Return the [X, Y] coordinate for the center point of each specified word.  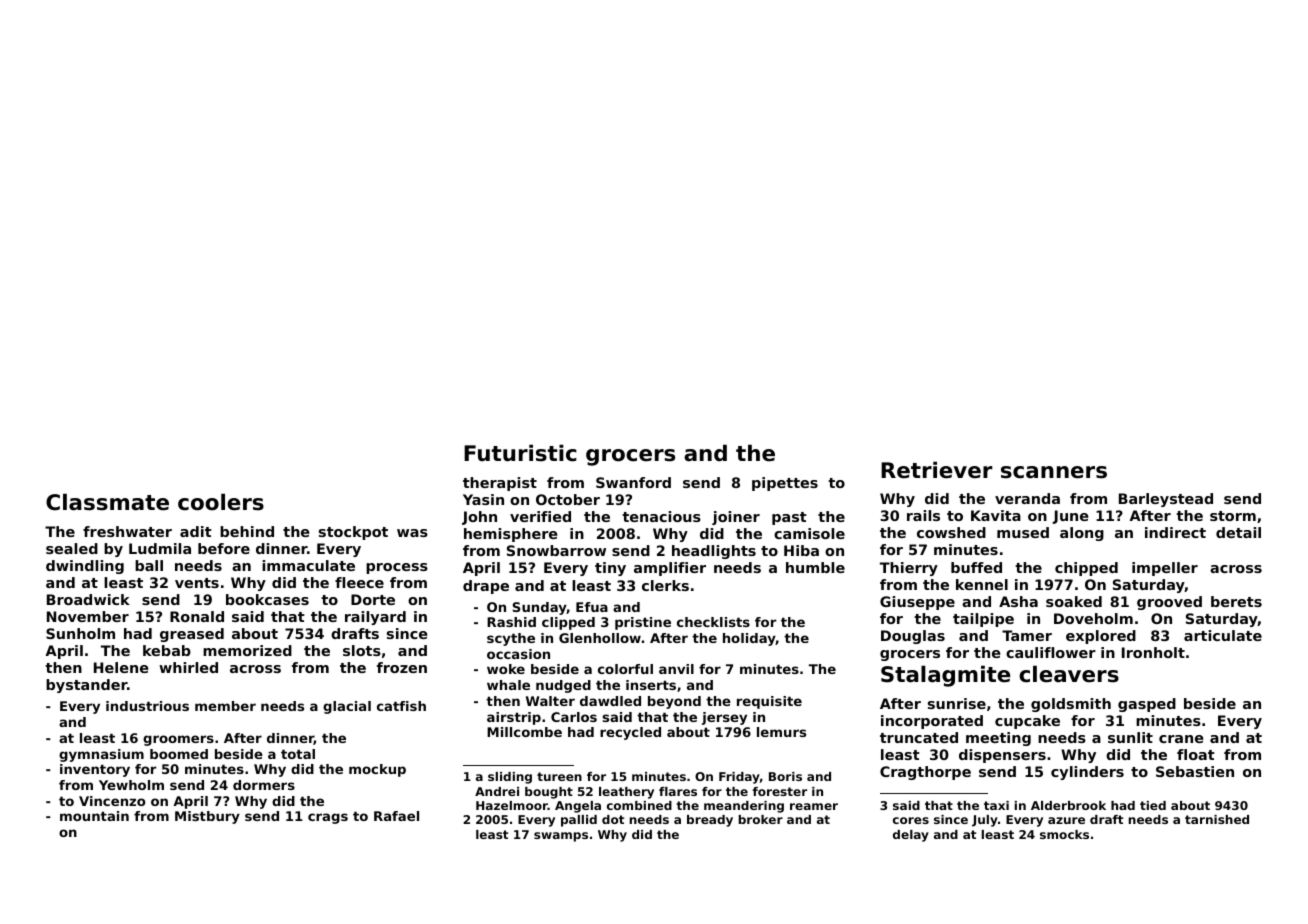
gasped [1147, 705]
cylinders [1087, 773]
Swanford [633, 482]
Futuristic [520, 453]
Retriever [936, 470]
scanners [1054, 472]
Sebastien [1195, 771]
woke [506, 669]
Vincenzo [112, 801]
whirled [188, 667]
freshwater [127, 531]
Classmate [107, 502]
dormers [264, 785]
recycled [630, 733]
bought [549, 793]
